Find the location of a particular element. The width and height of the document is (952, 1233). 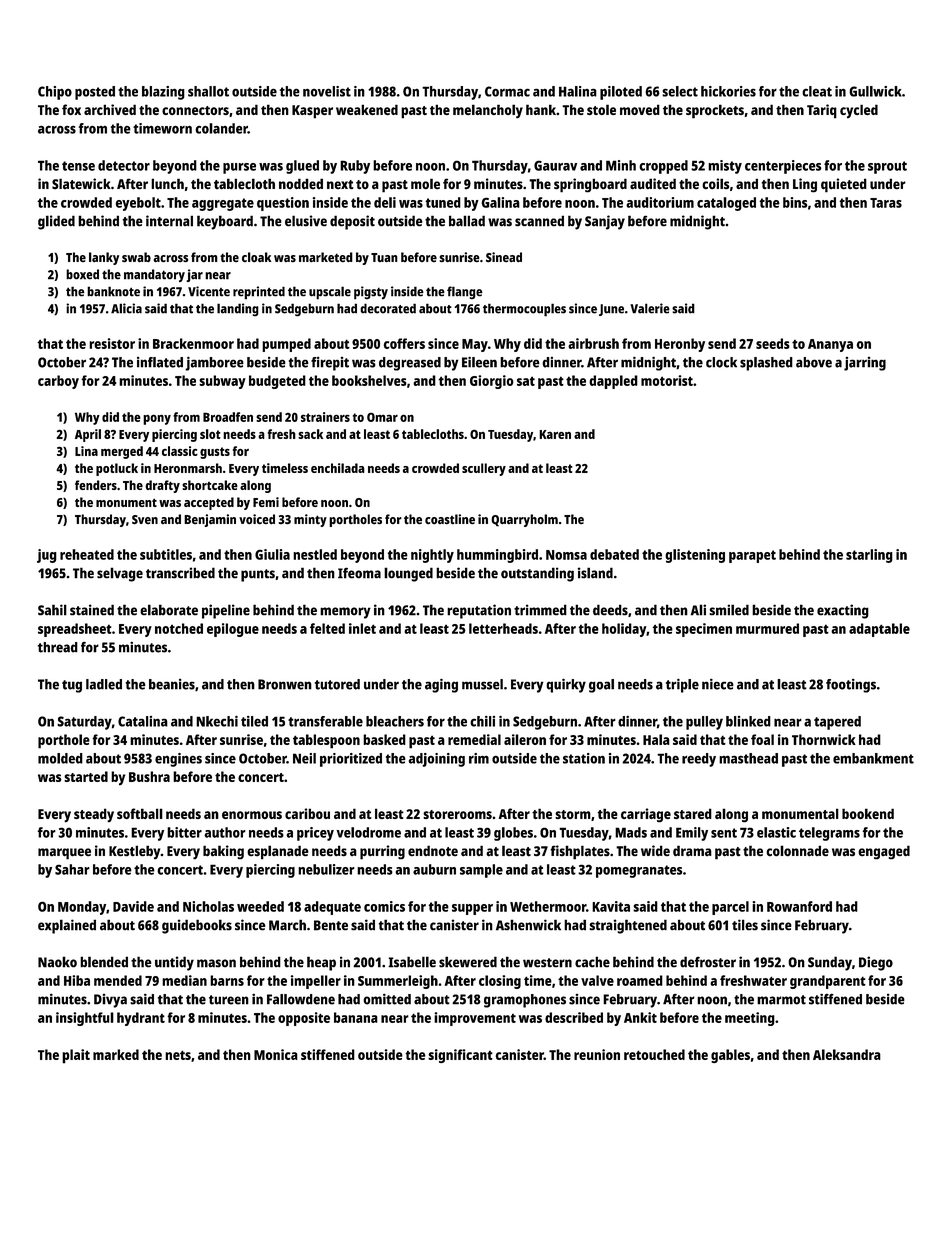

Monica is located at coordinates (276, 1054).
